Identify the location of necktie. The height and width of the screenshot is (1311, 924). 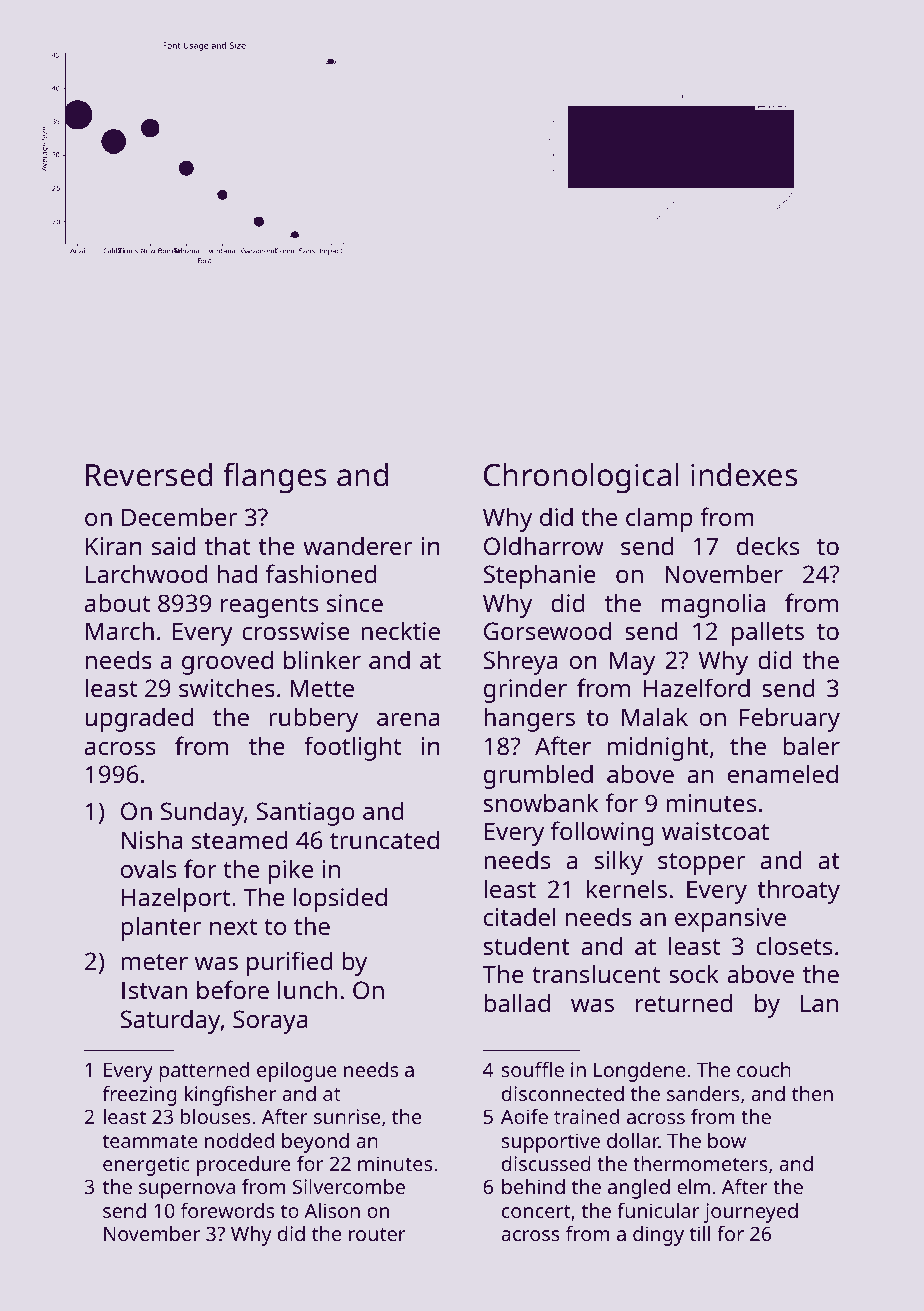
(400, 630).
